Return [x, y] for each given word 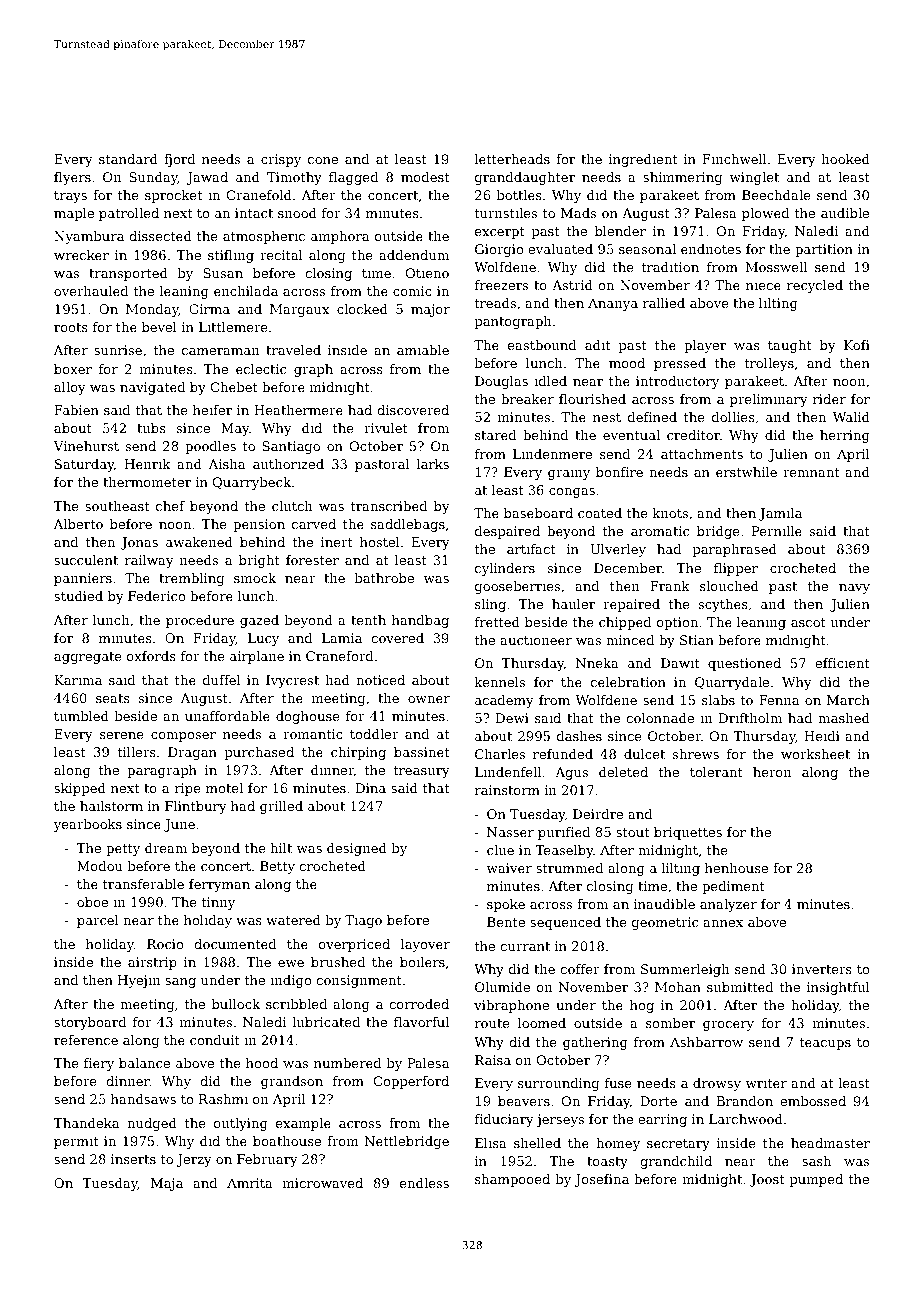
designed [357, 849]
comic [412, 291]
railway [149, 561]
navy [854, 589]
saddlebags [408, 525]
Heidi [822, 736]
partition [824, 250]
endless [424, 1183]
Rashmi [223, 1099]
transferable [143, 884]
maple [74, 214]
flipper [736, 569]
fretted [497, 622]
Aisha [227, 464]
